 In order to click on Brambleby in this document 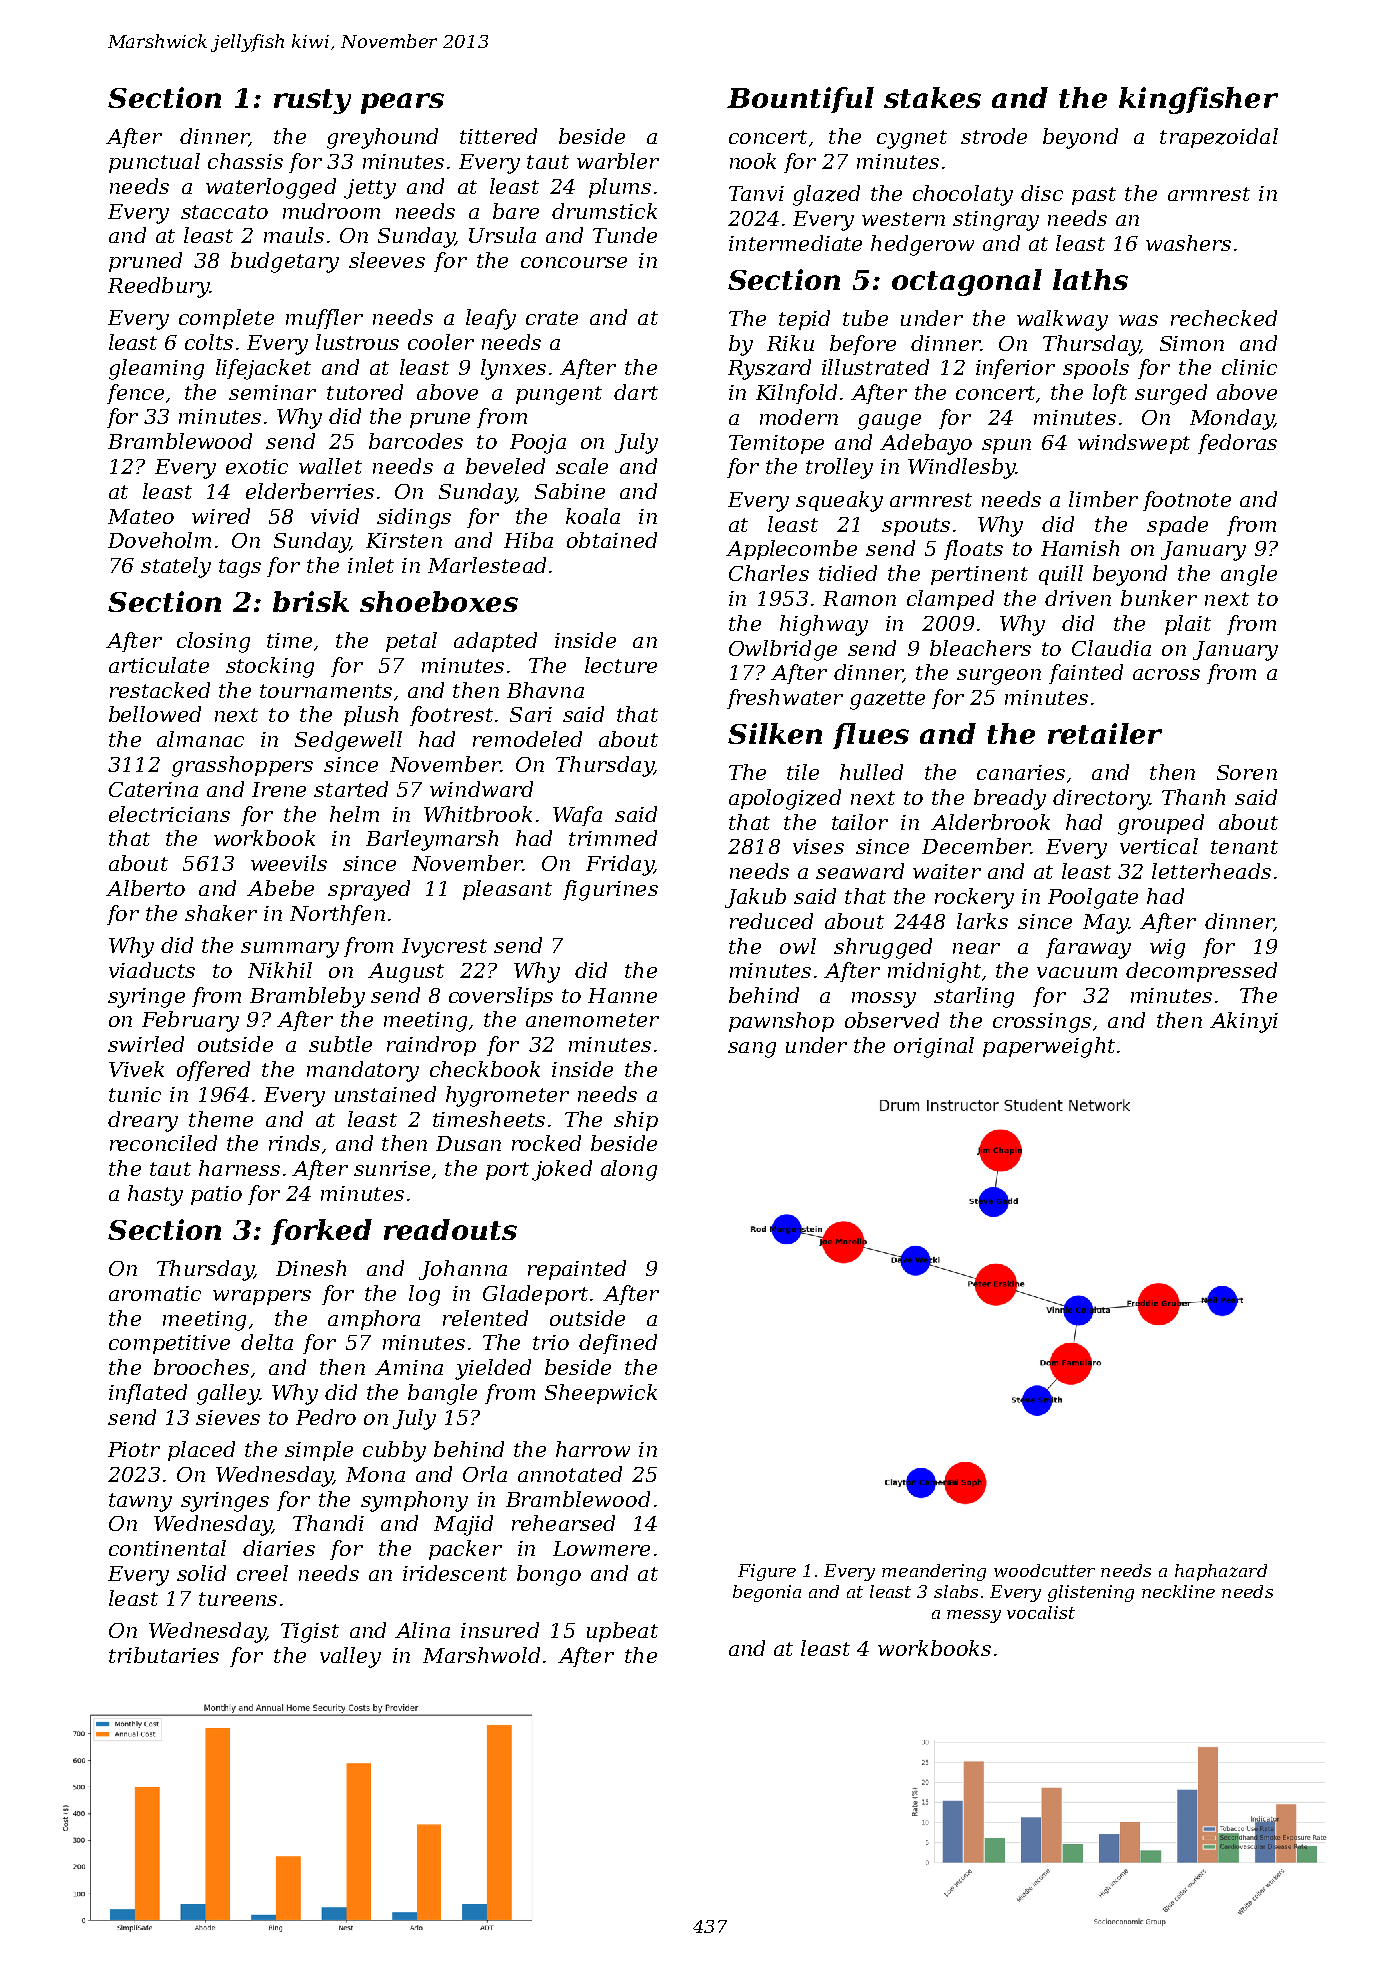, I will do `click(307, 997)`.
